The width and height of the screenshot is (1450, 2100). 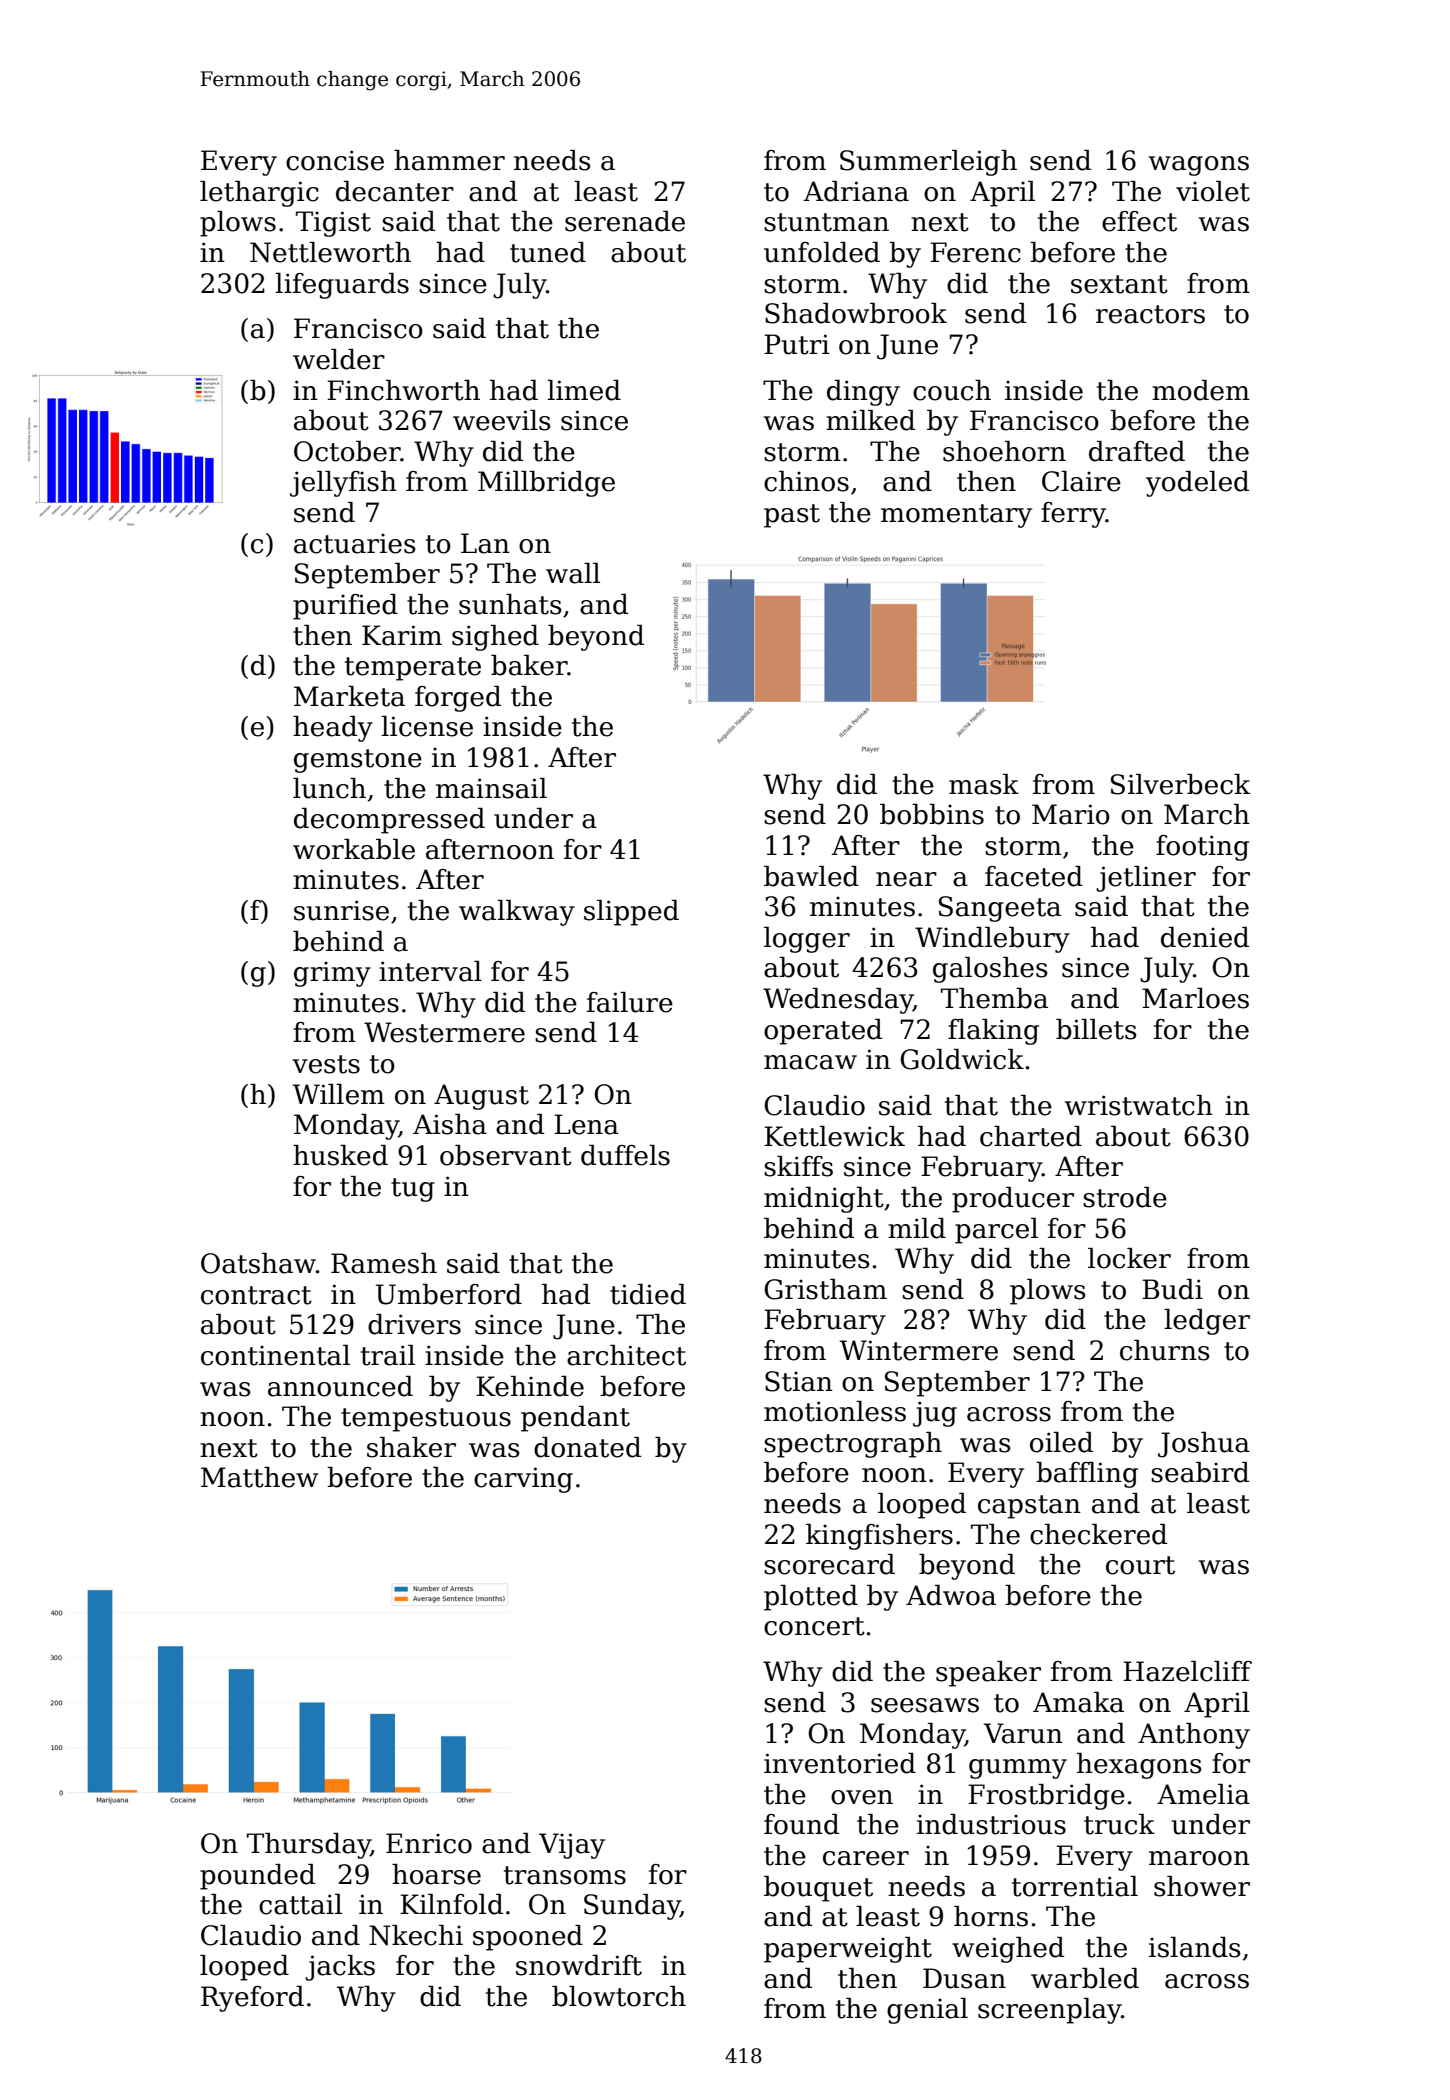 What do you see at coordinates (355, 543) in the screenshot?
I see `actuaries` at bounding box center [355, 543].
